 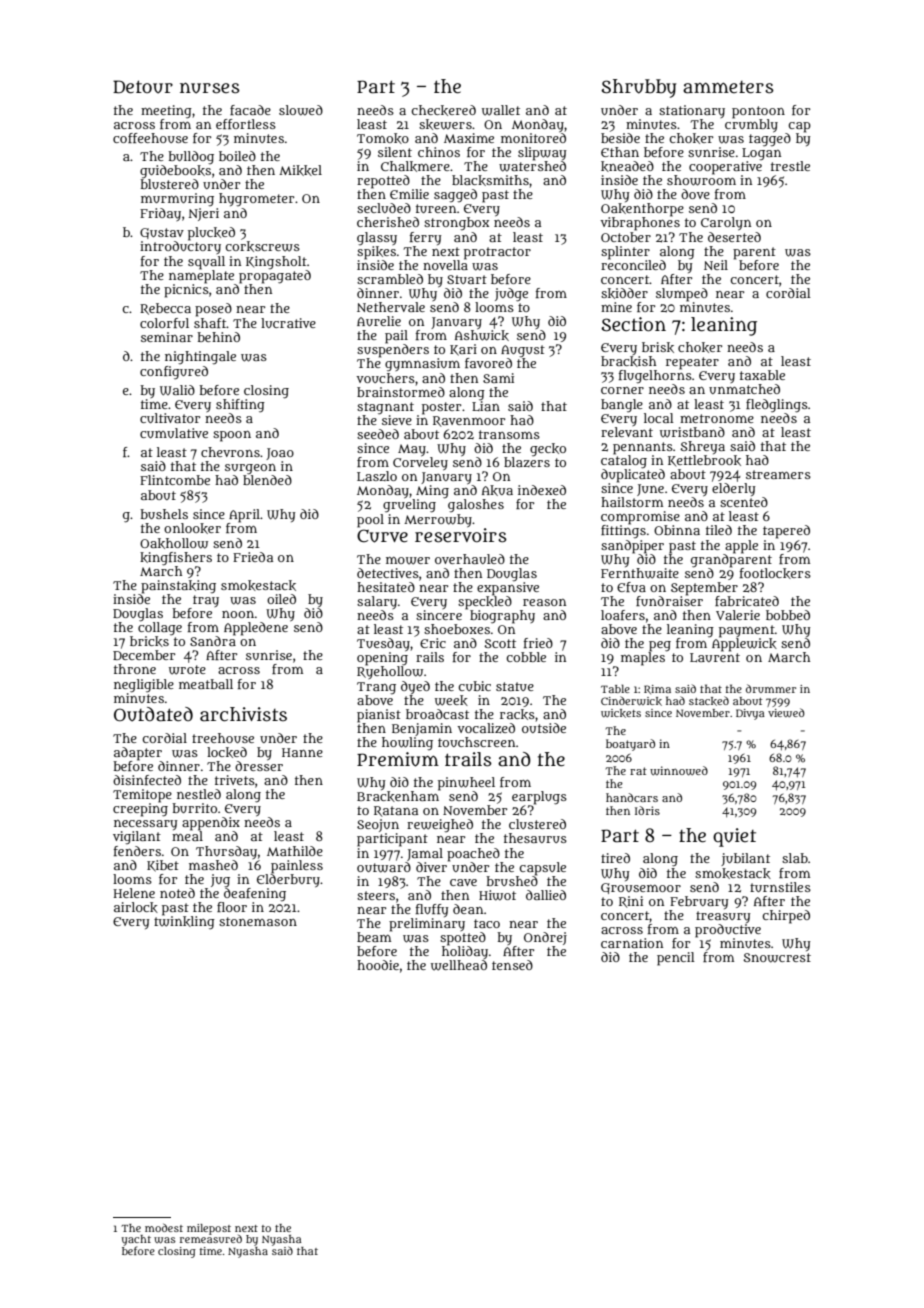 What do you see at coordinates (258, 921) in the screenshot?
I see `stonemason` at bounding box center [258, 921].
